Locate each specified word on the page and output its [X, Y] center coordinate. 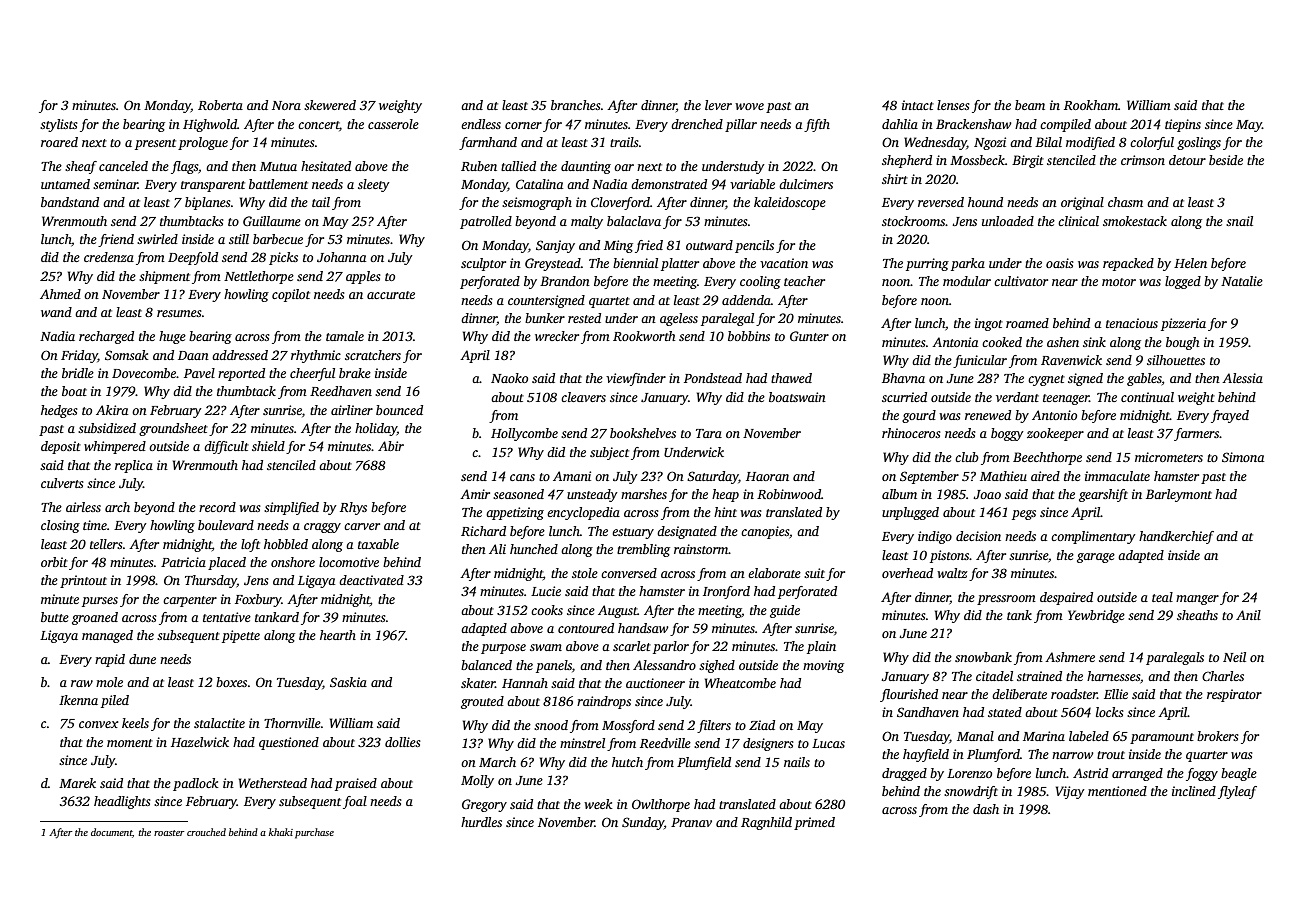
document [111, 832]
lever [718, 105]
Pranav [691, 822]
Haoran [767, 476]
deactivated [371, 580]
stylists [59, 125]
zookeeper [1055, 434]
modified [1090, 143]
